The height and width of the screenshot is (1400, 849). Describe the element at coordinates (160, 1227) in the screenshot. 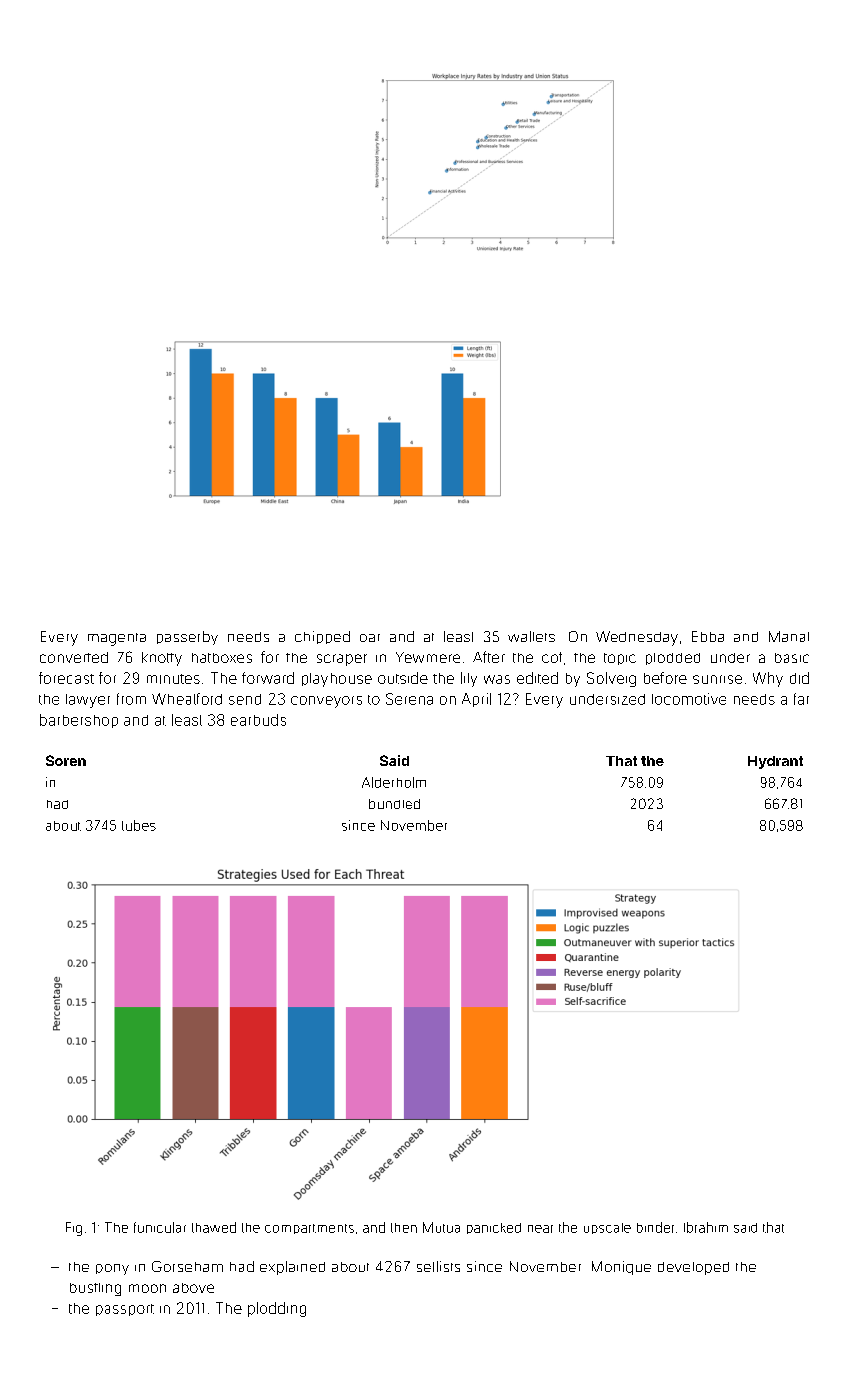

I see `funicular` at that location.
